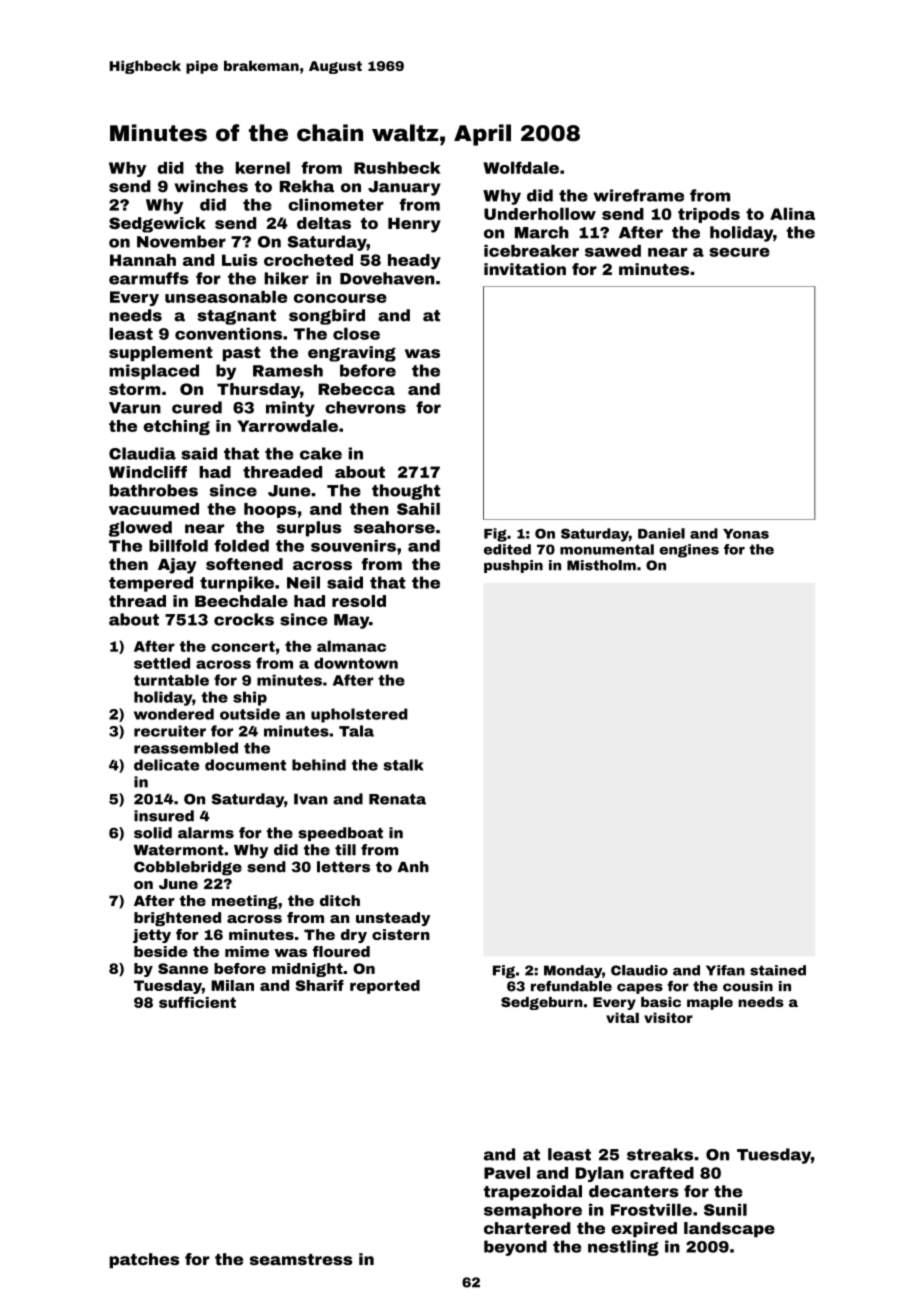  Describe the element at coordinates (177, 566) in the screenshot. I see `Ajay` at that location.
